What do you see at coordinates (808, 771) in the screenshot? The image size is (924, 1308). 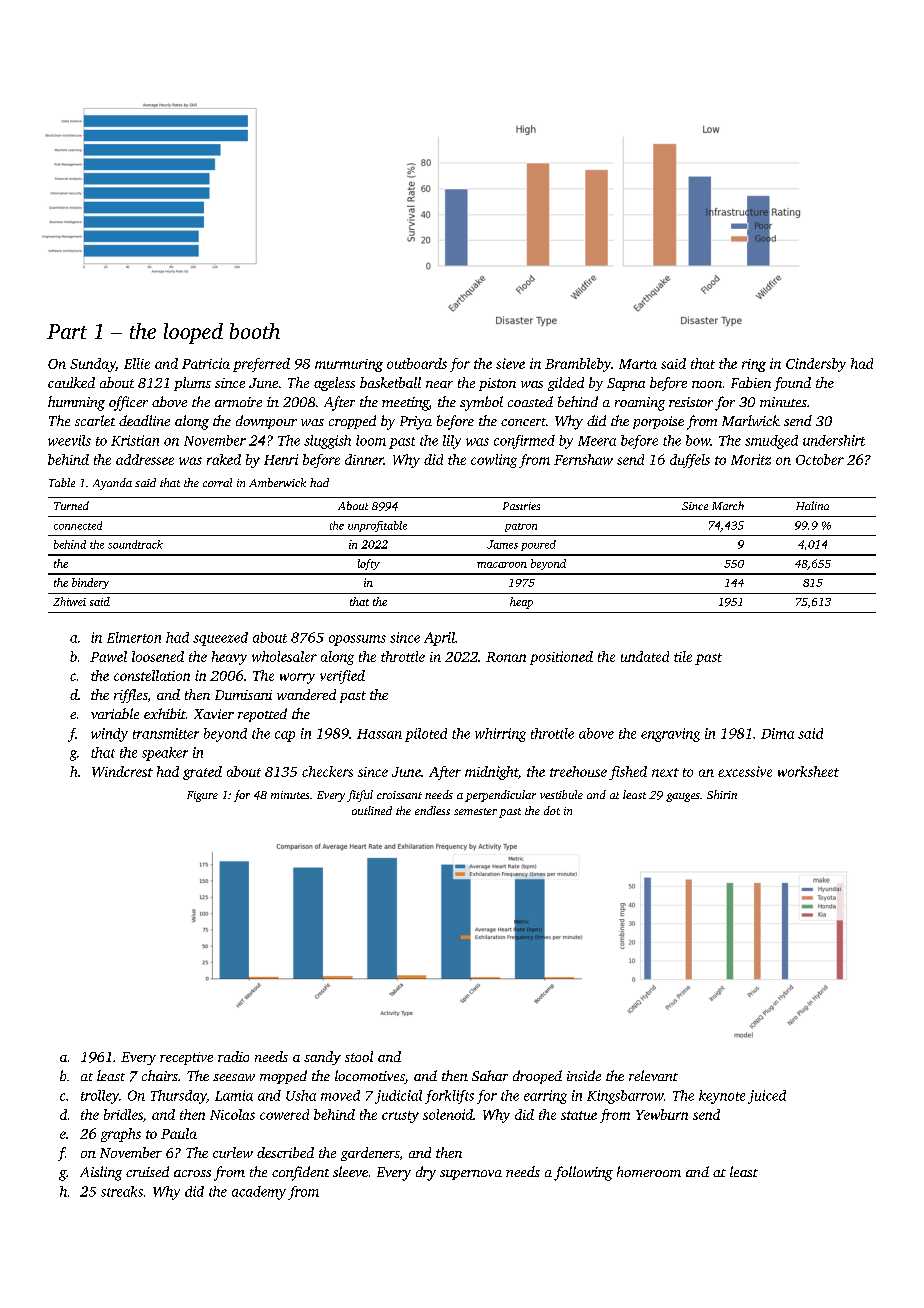 I see `worksheet` at bounding box center [808, 771].
